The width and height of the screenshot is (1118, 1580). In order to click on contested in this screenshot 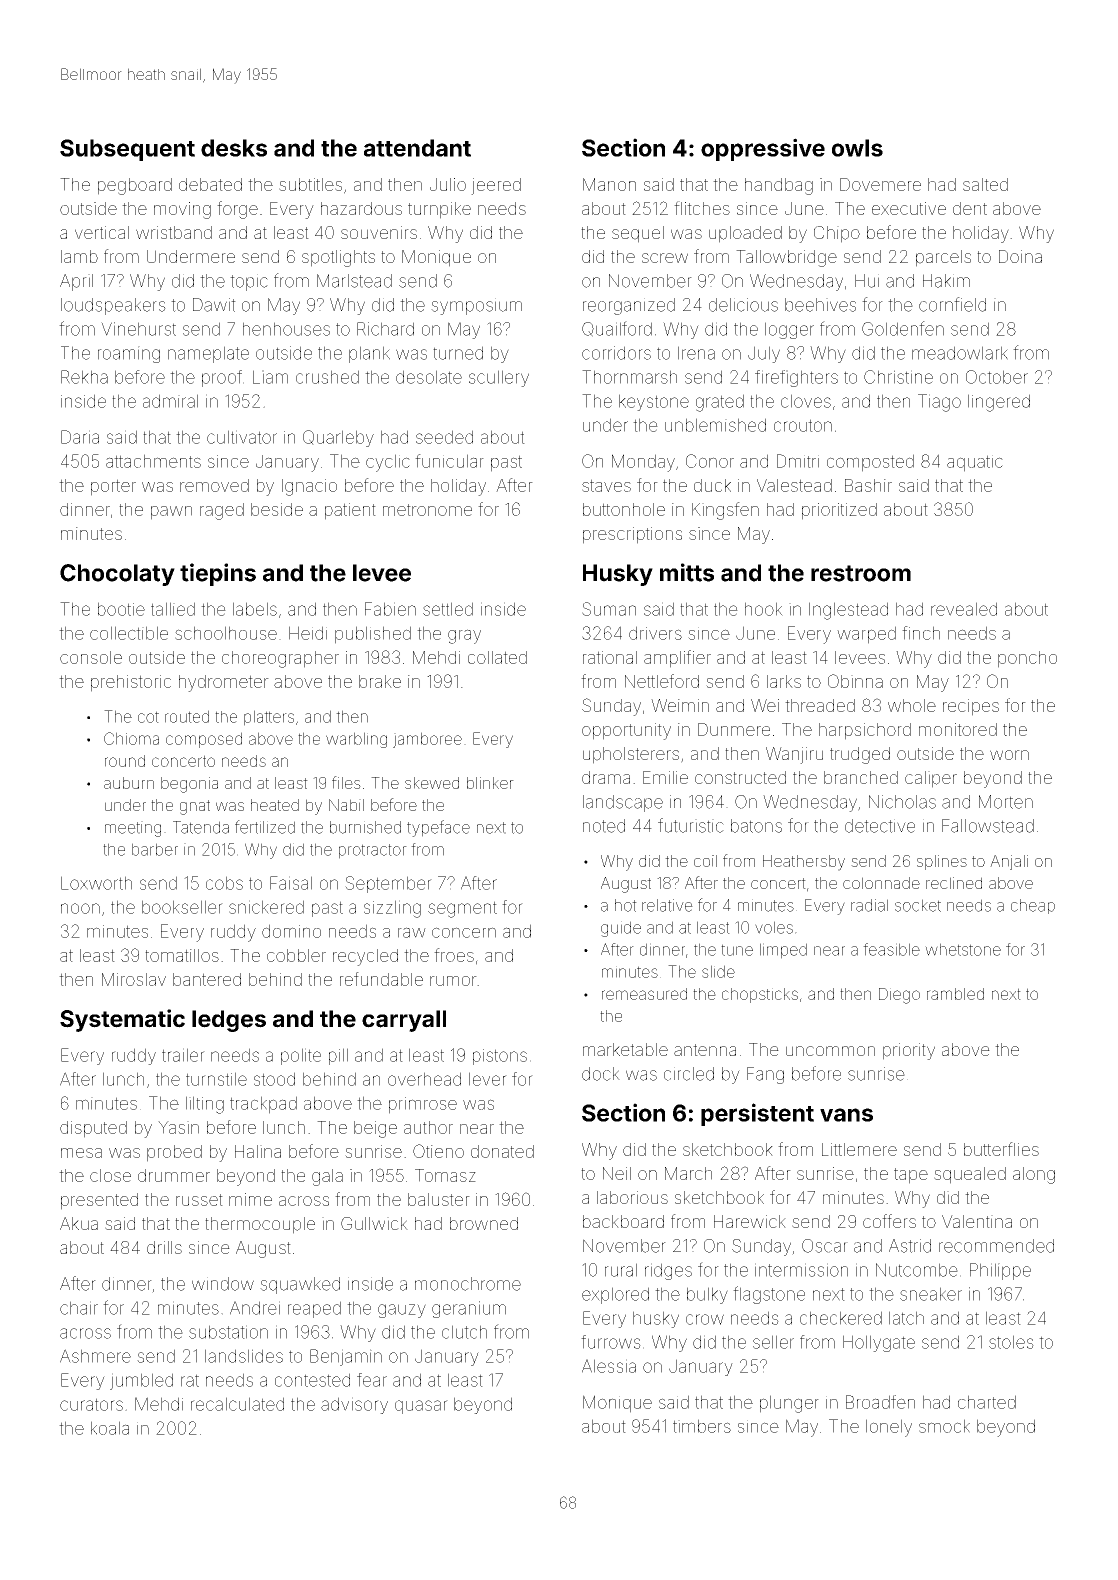, I will do `click(312, 1380)`.
